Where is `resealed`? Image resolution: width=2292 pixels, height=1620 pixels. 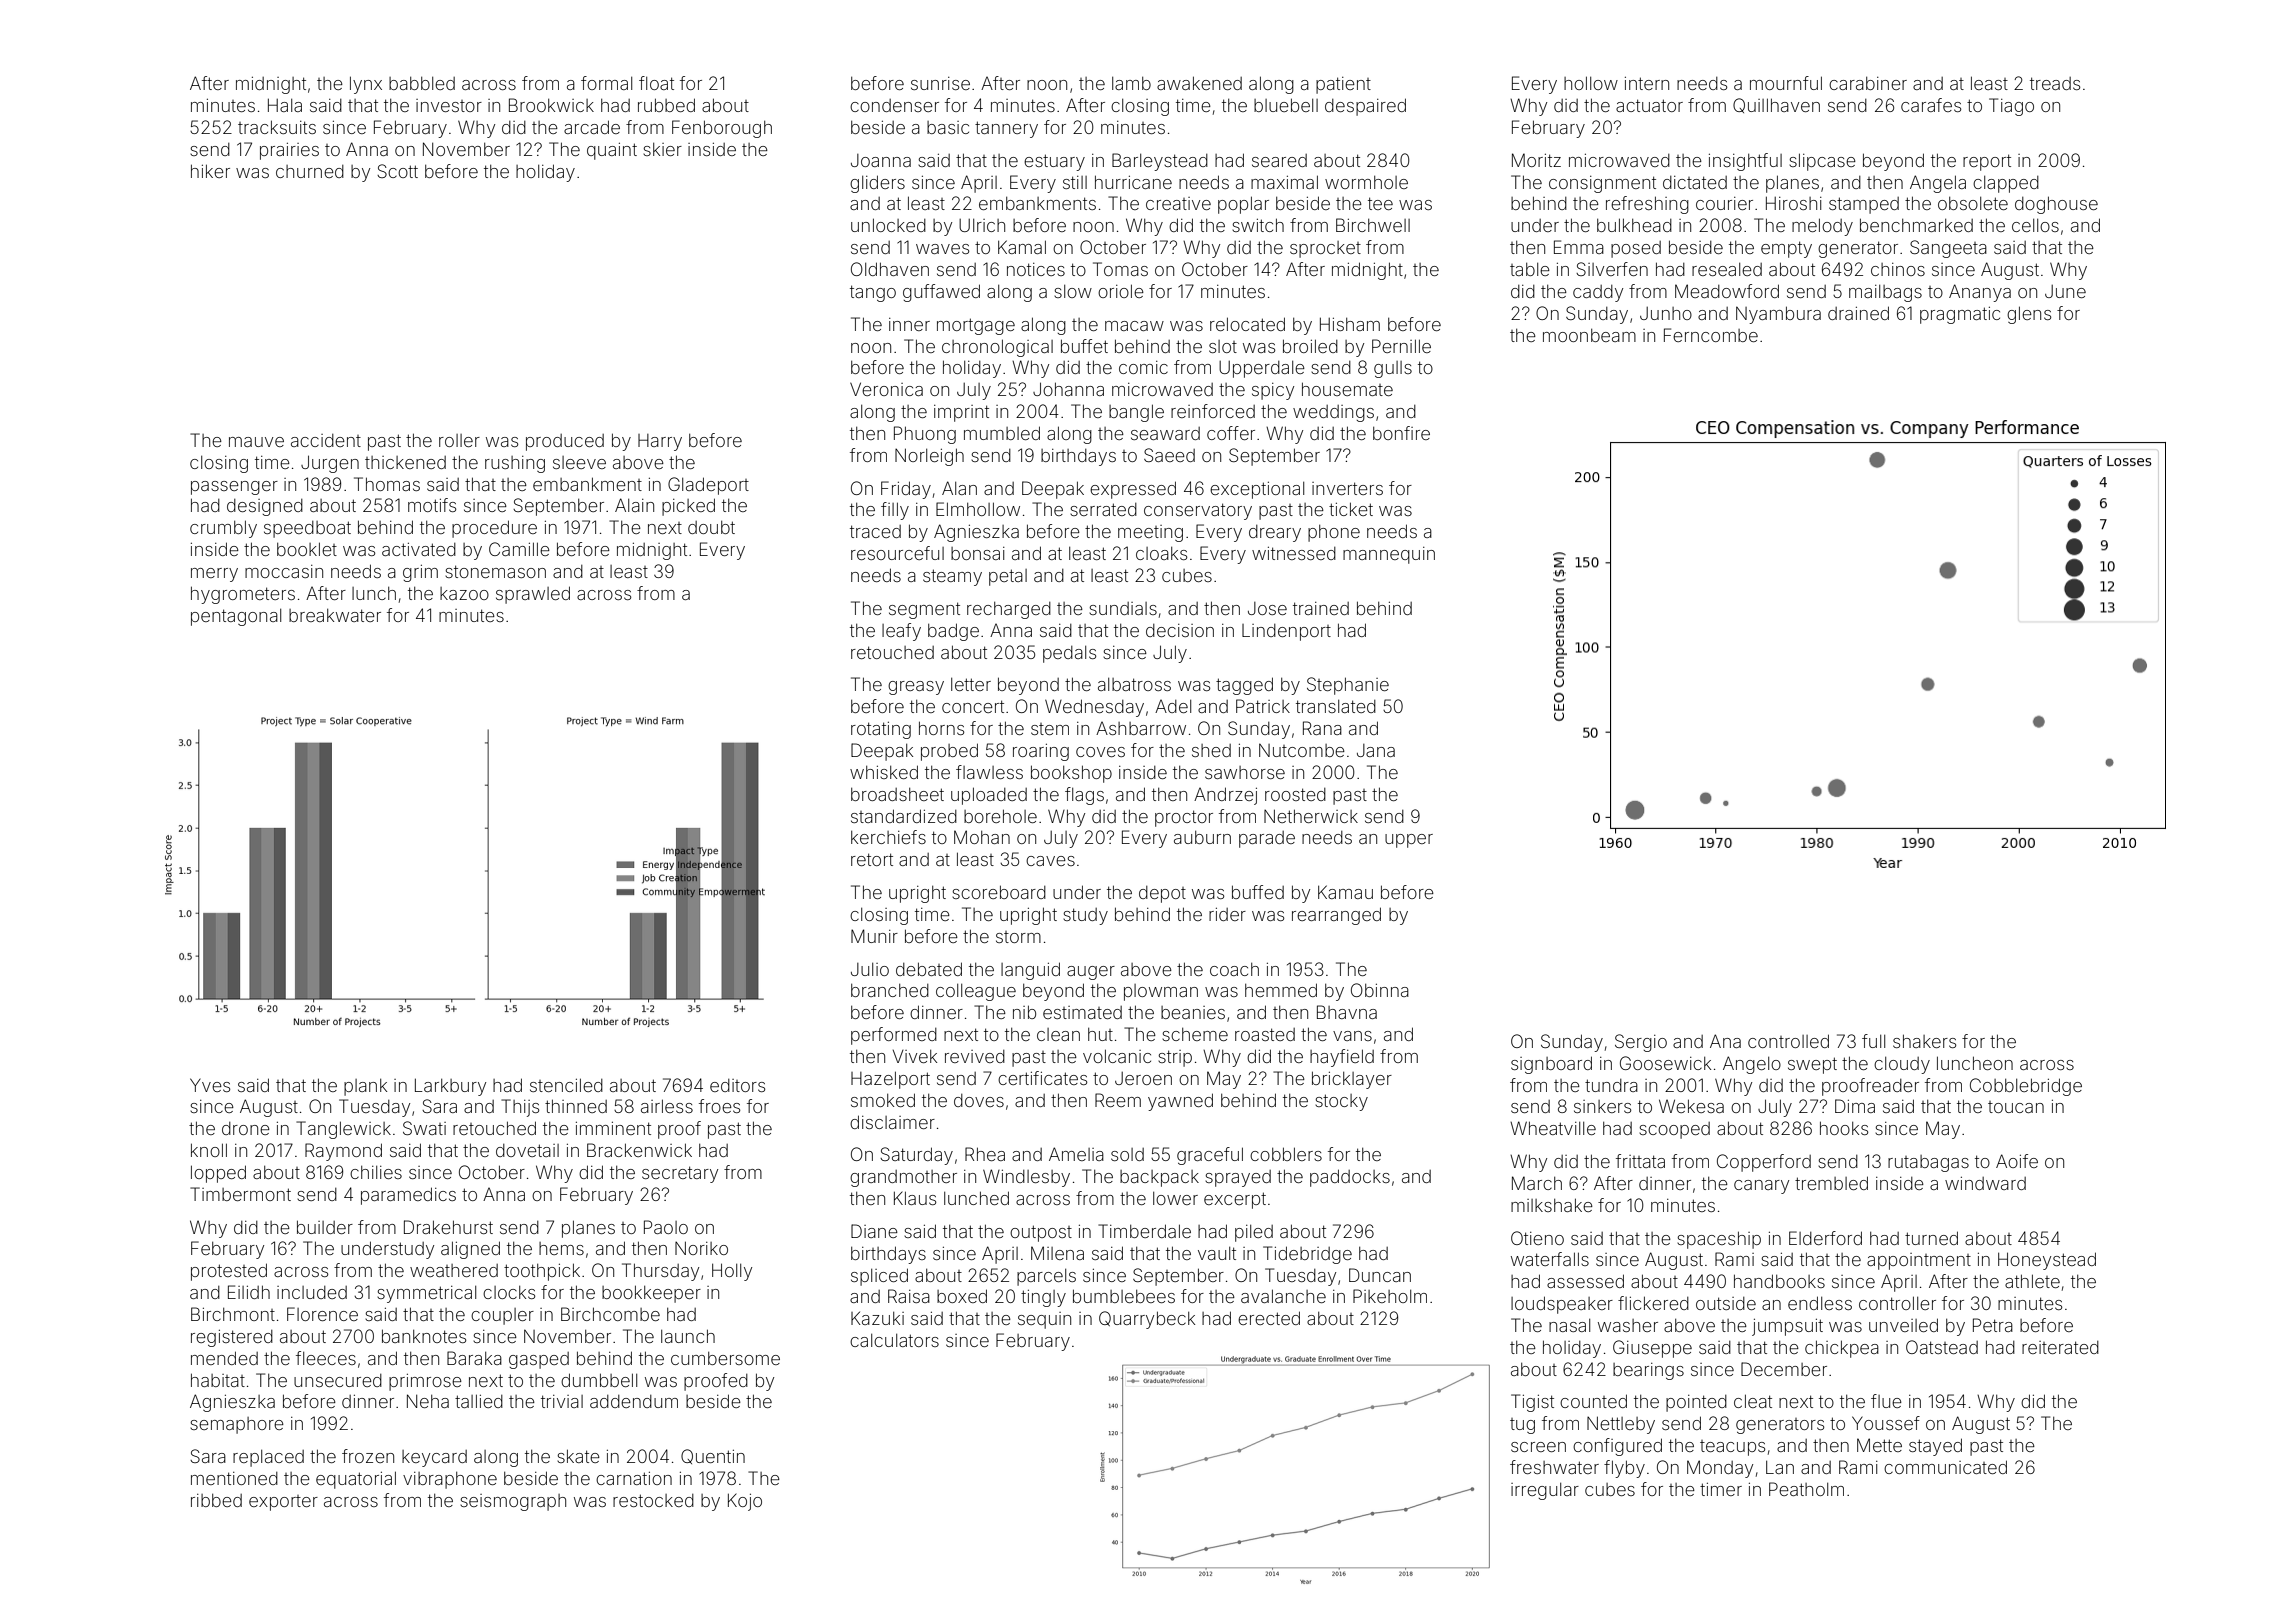 resealed is located at coordinates (1727, 269).
